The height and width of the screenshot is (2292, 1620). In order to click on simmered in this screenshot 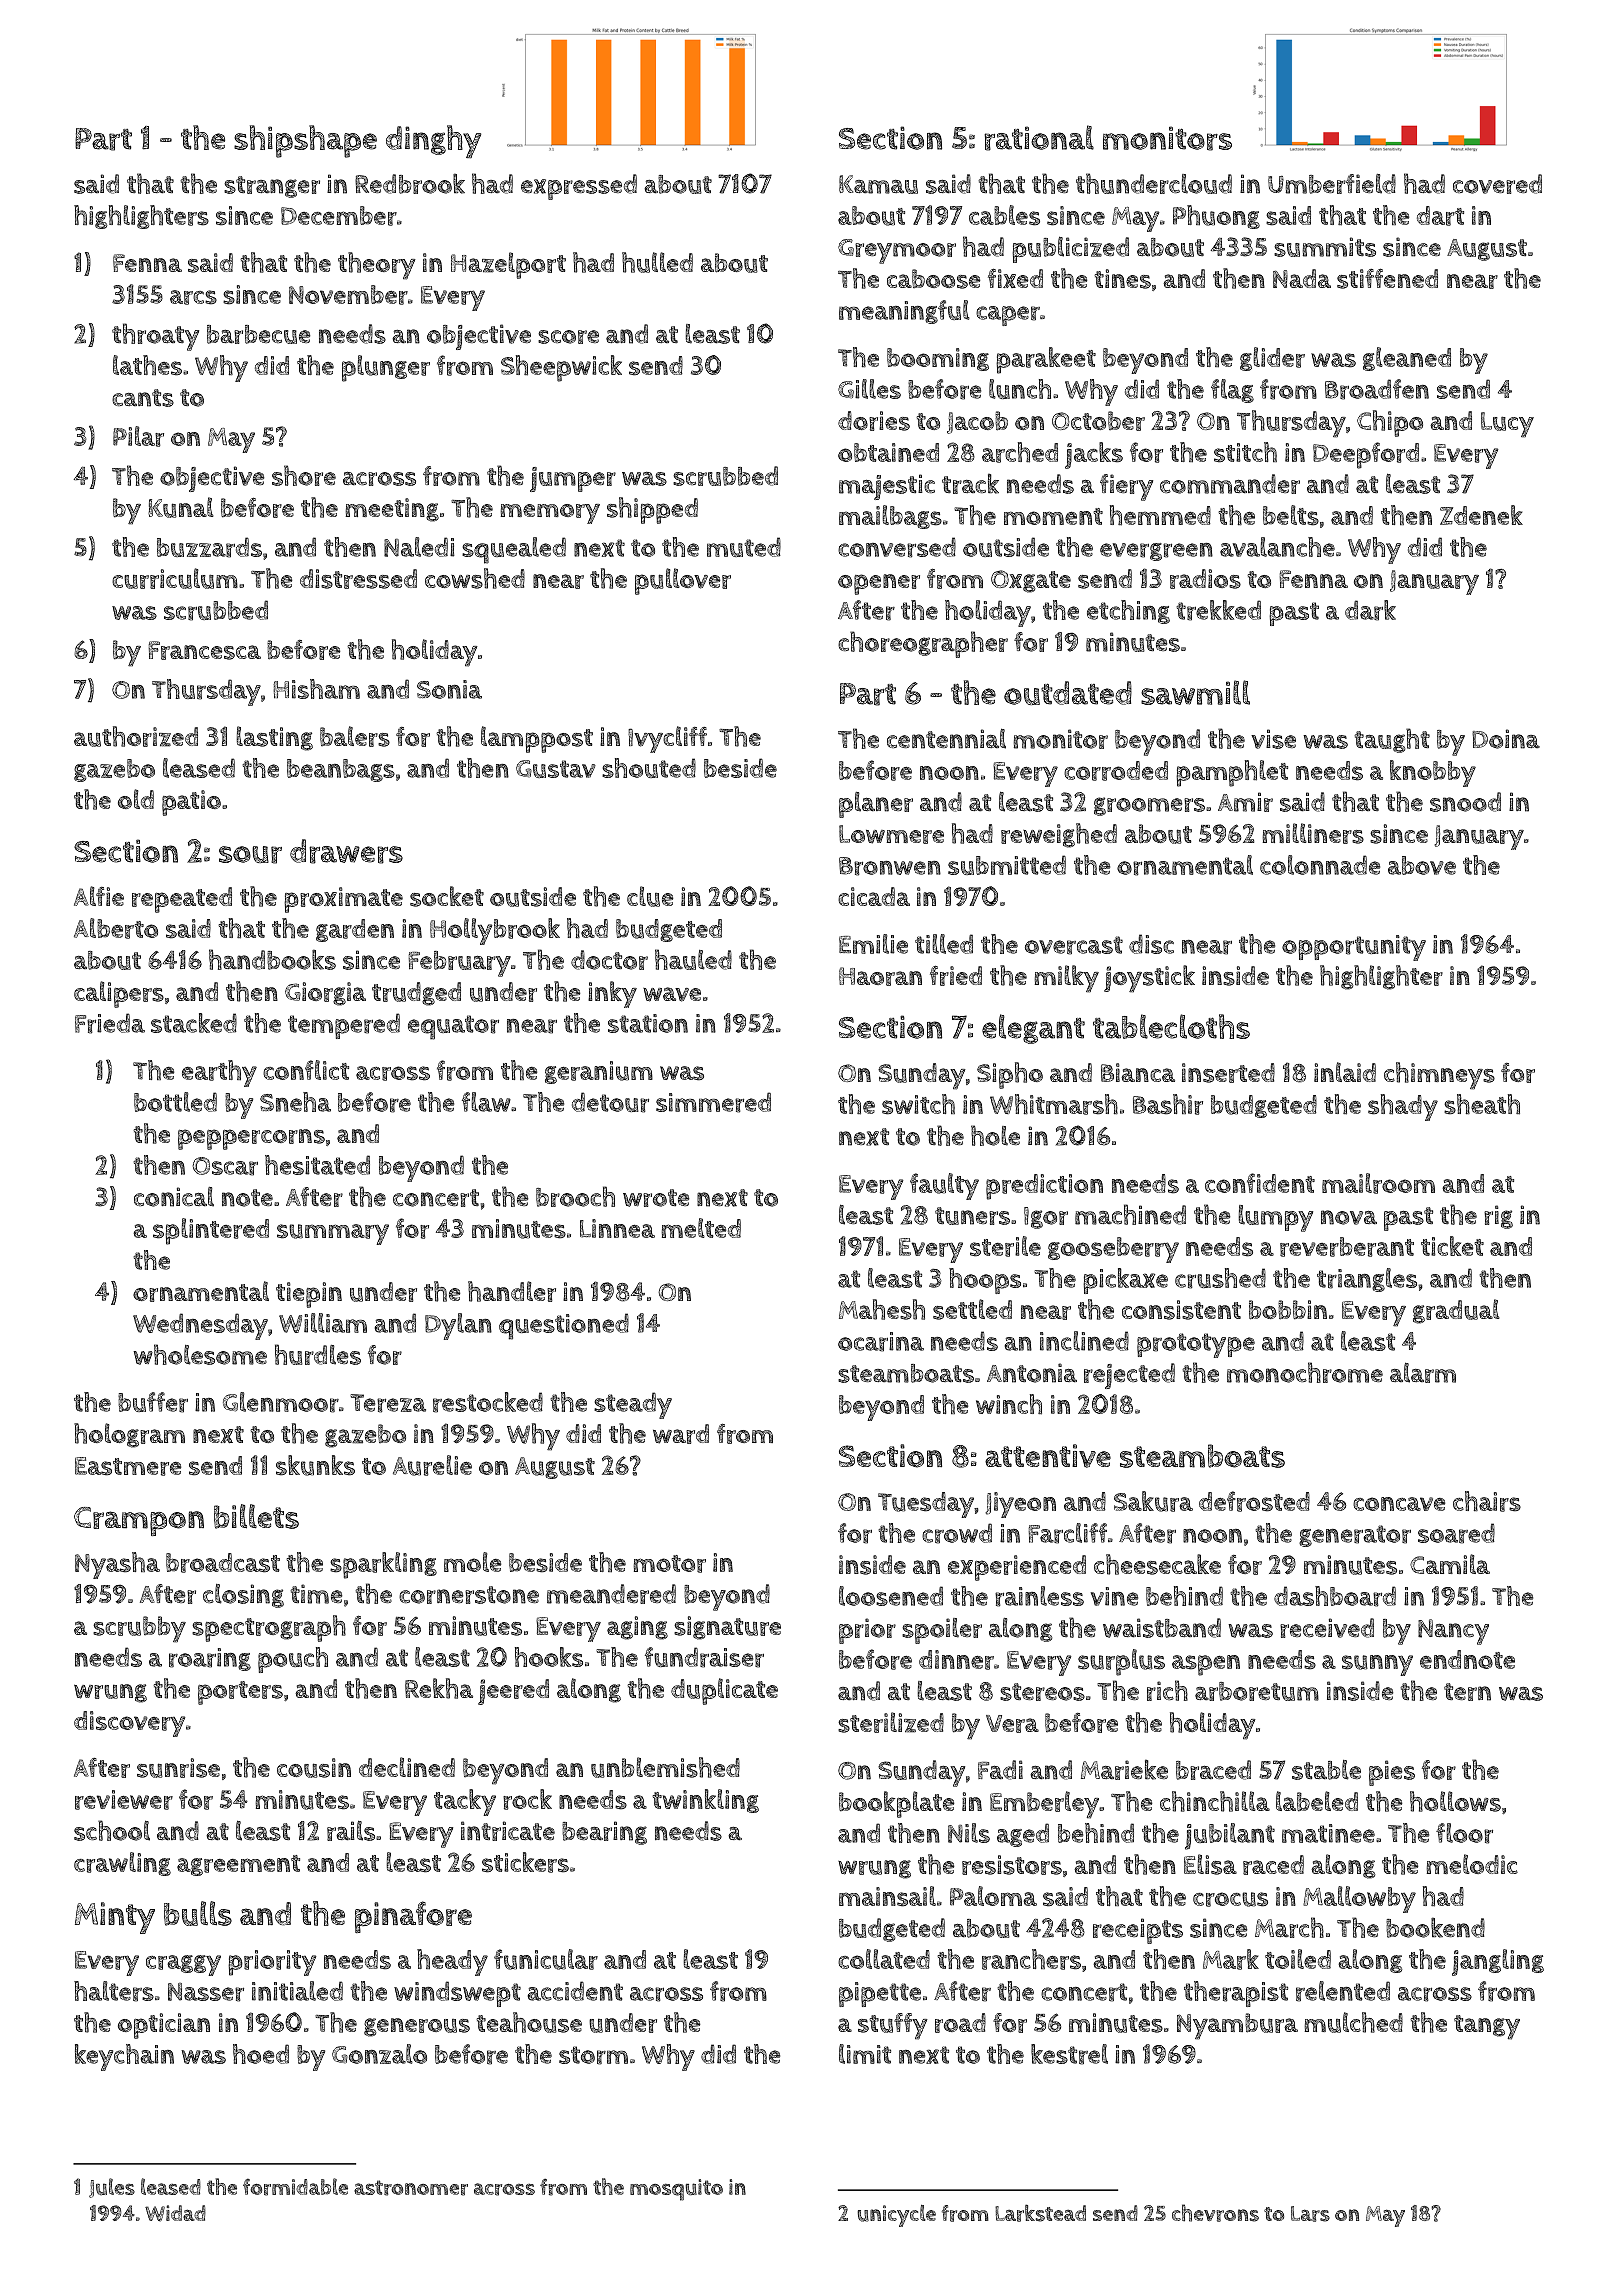, I will do `click(713, 1102)`.
